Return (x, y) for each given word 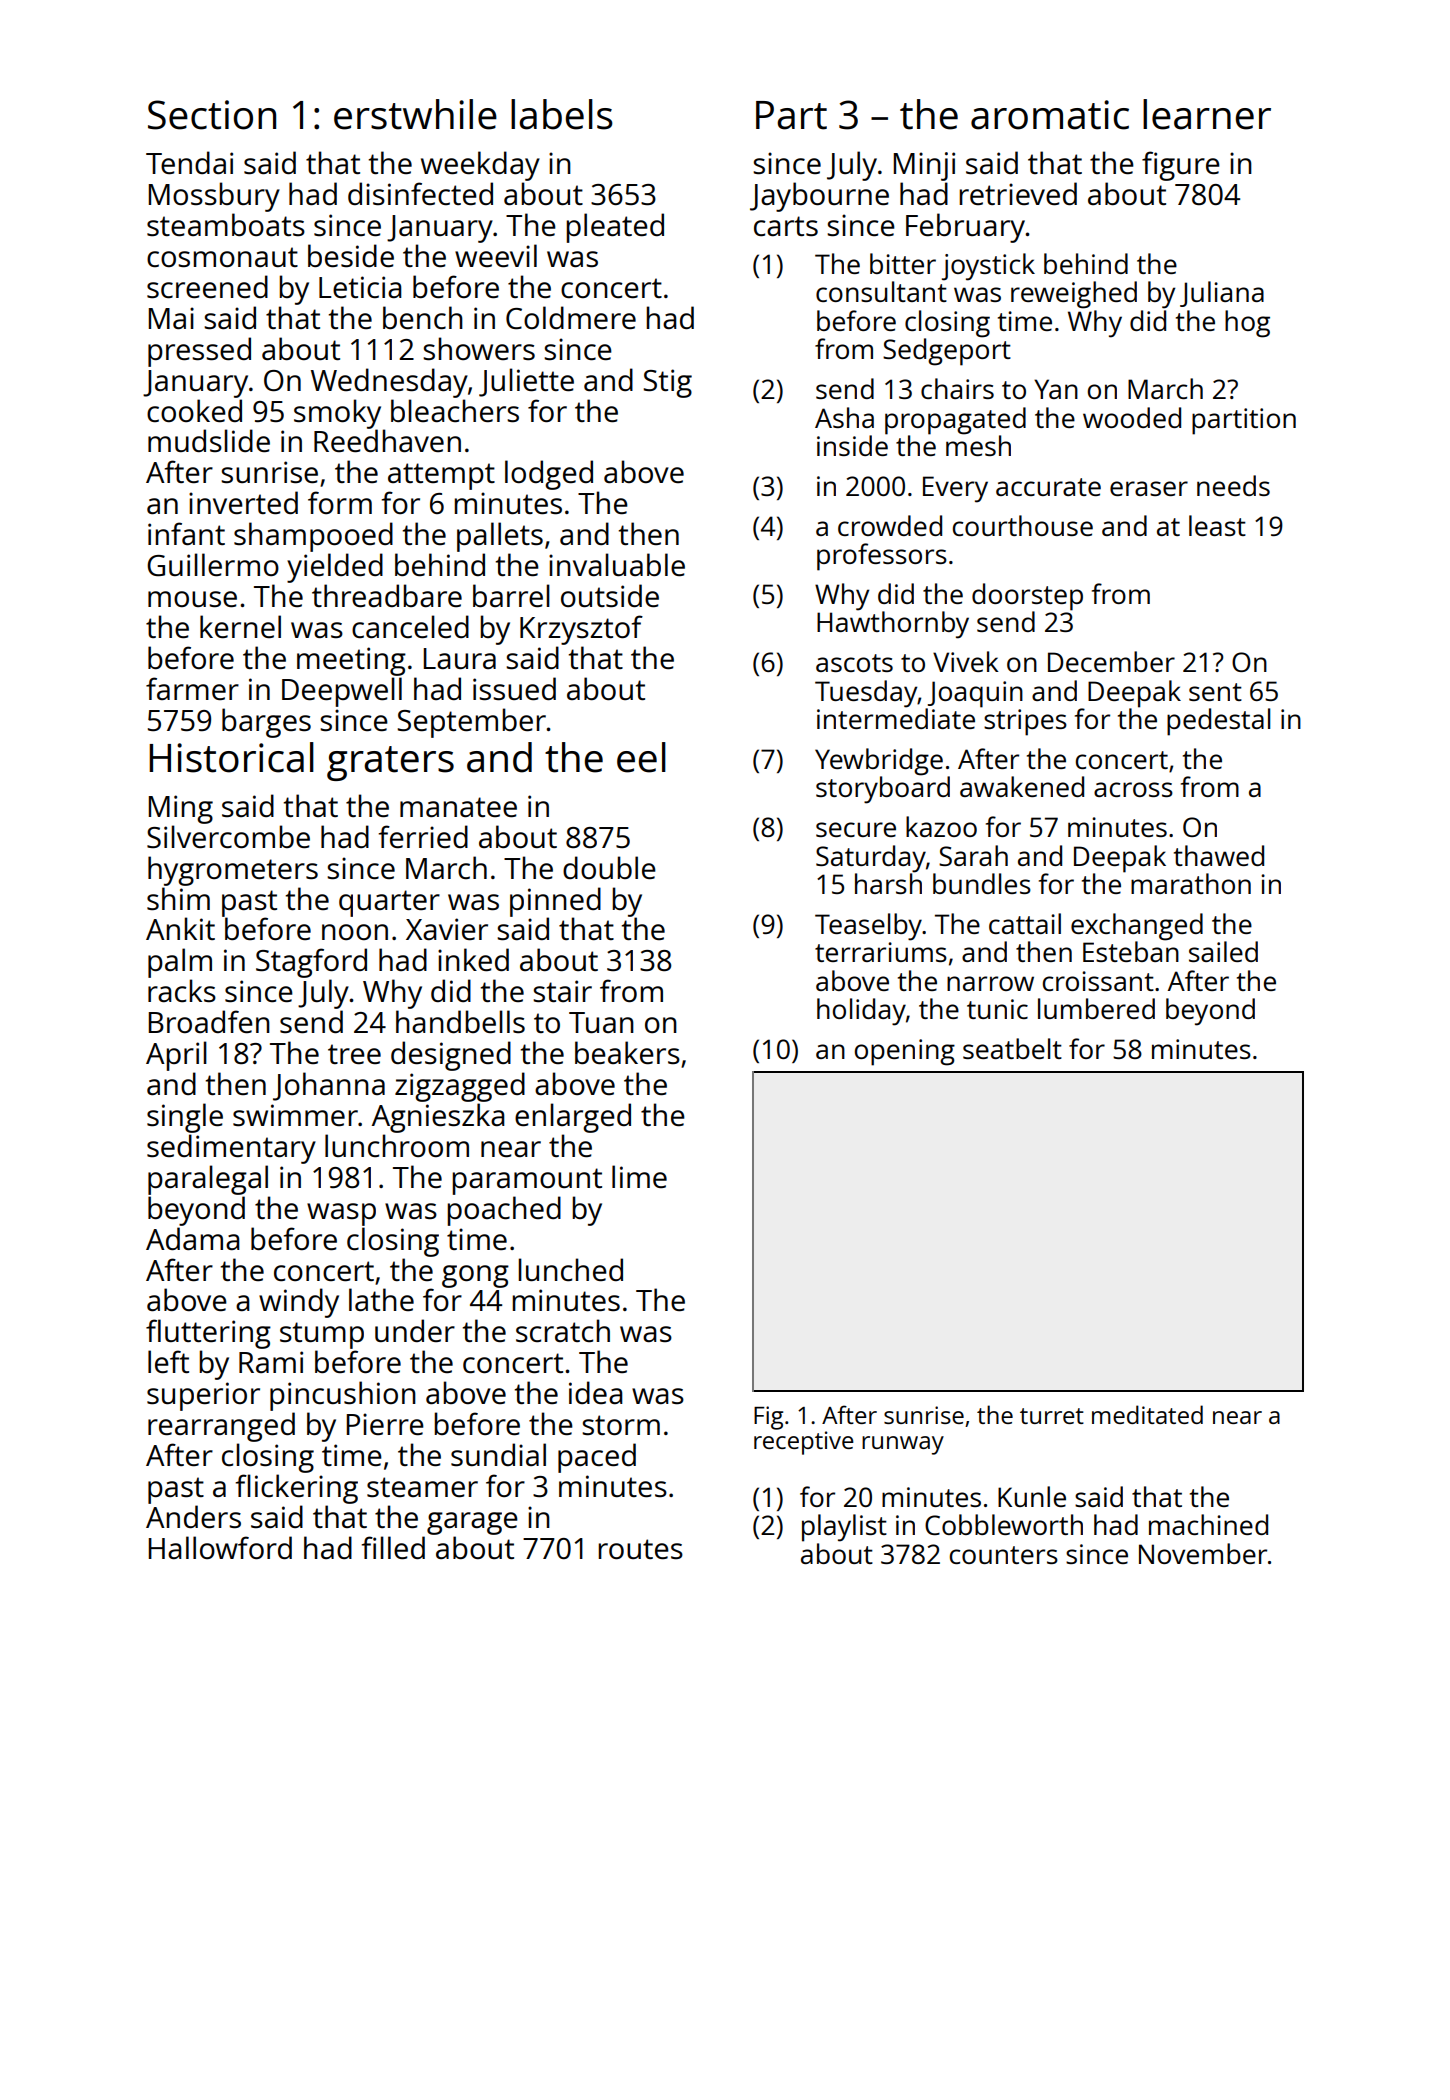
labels (562, 114)
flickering (296, 1489)
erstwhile (415, 114)
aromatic (1050, 115)
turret (1052, 1416)
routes (640, 1549)
